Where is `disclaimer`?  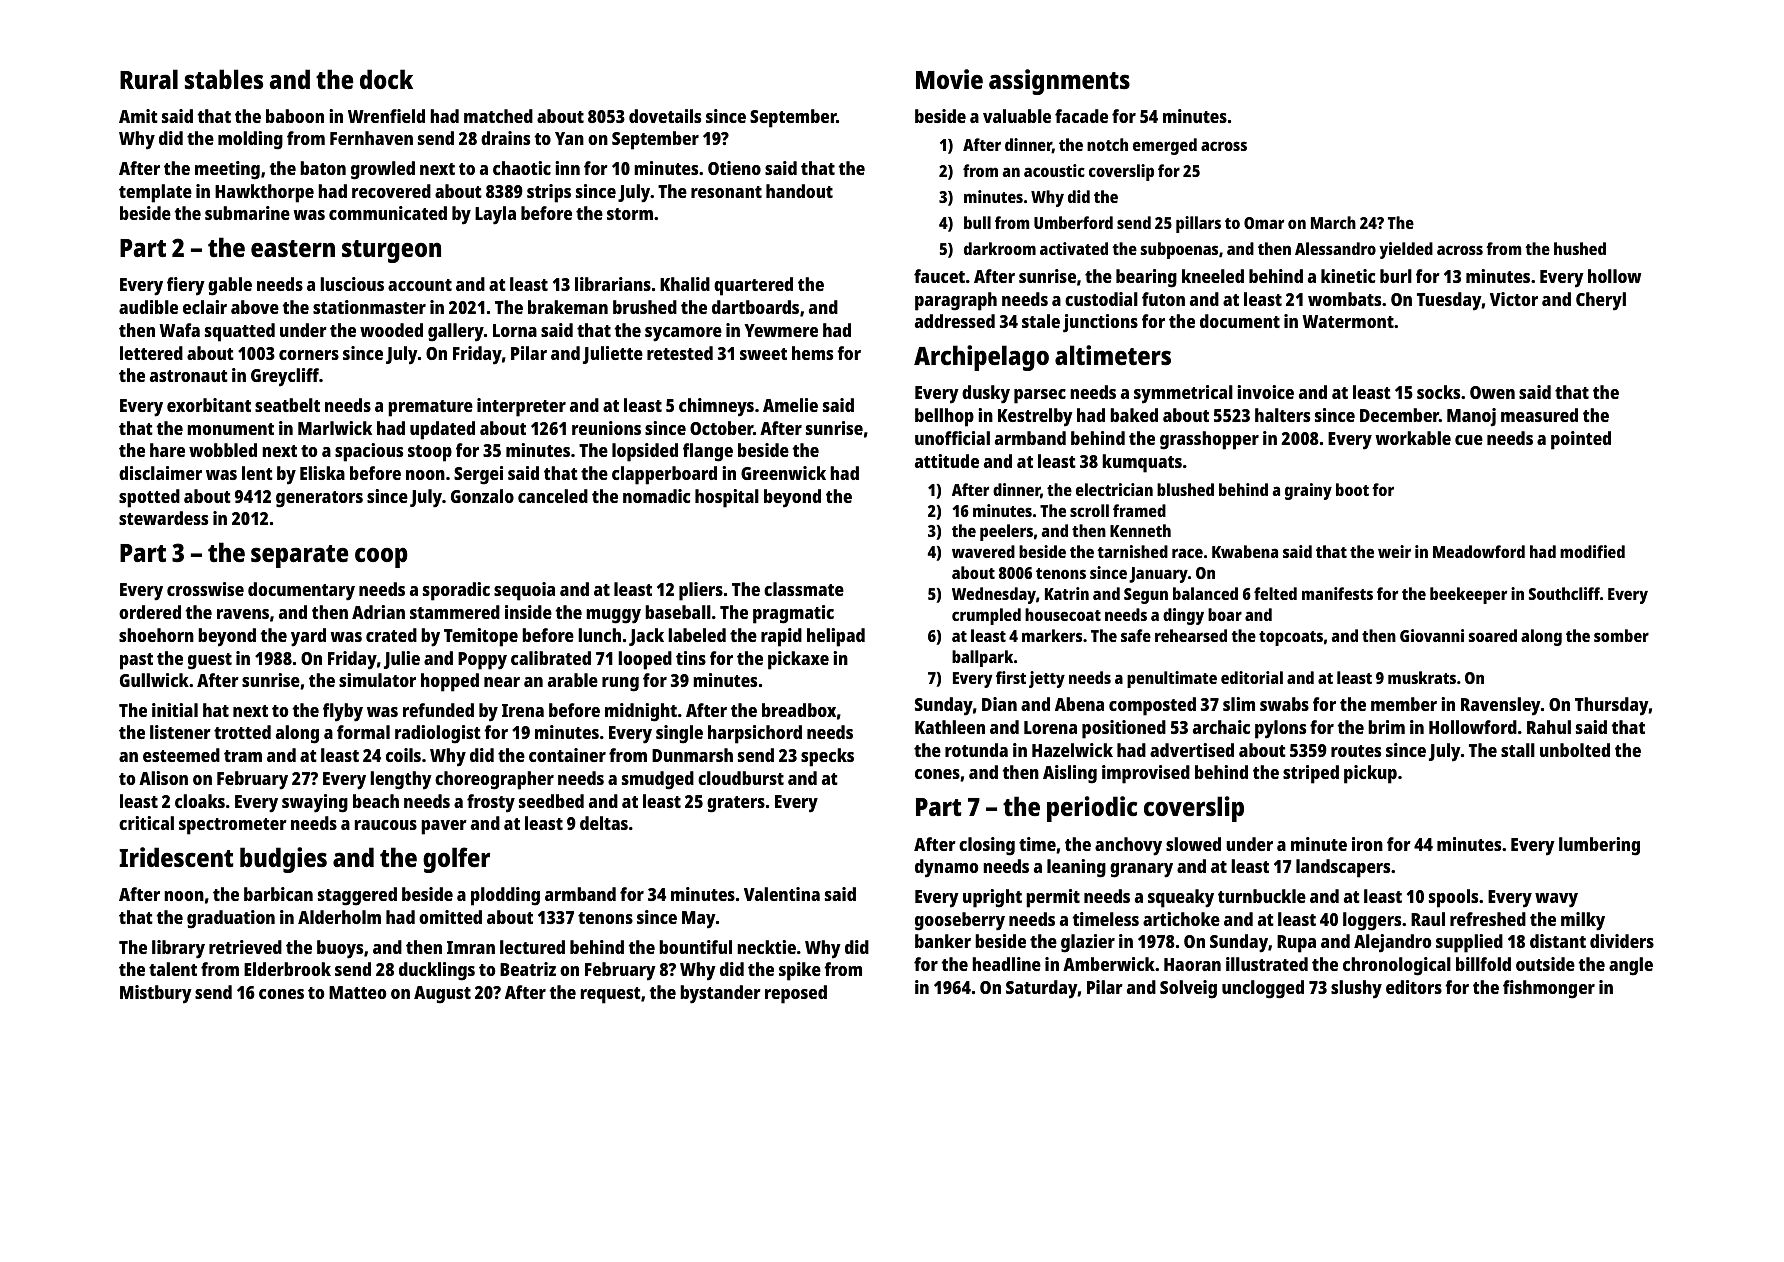
disclaimer is located at coordinates (160, 473).
